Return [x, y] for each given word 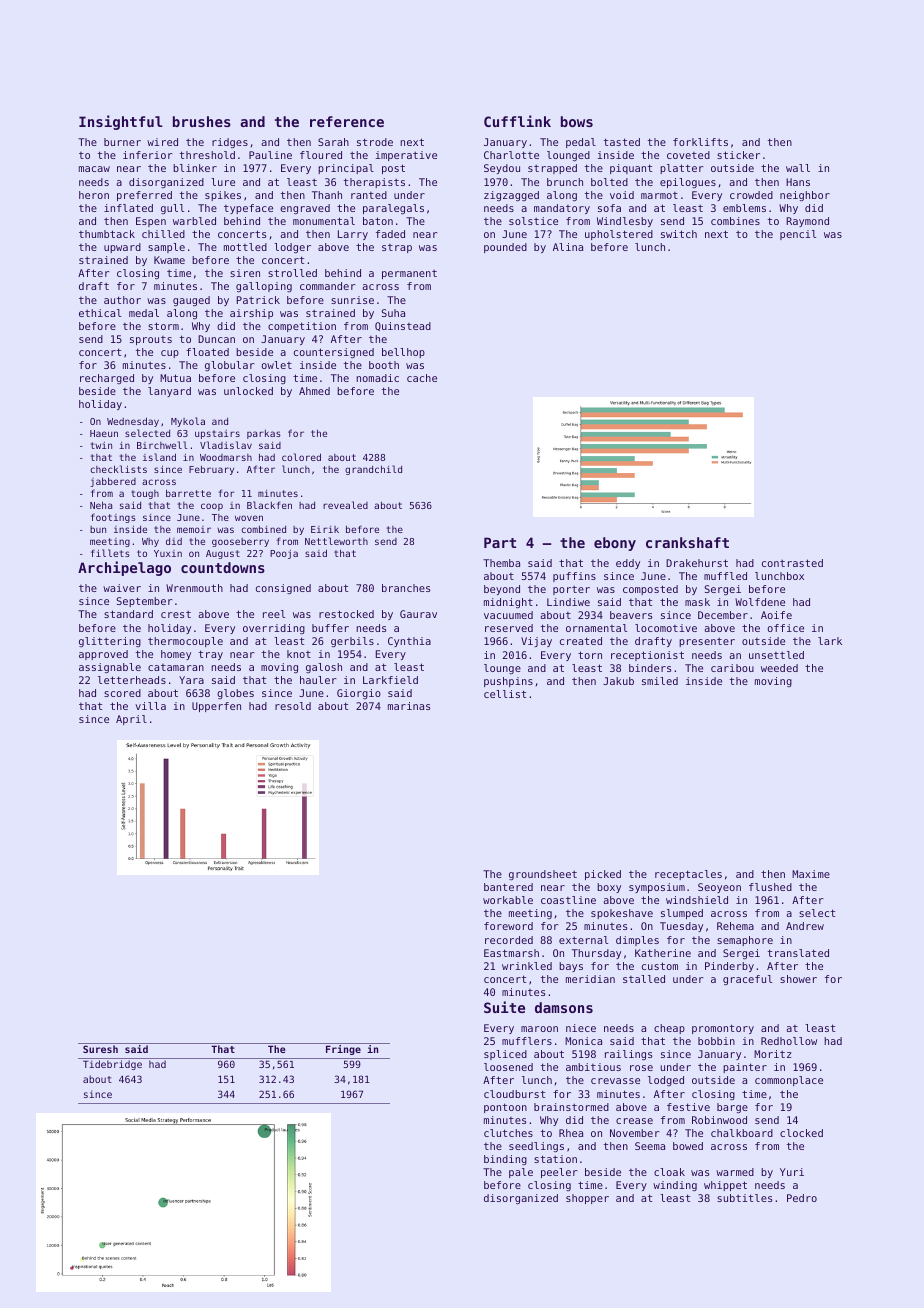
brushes [202, 121]
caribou [732, 668]
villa [150, 706]
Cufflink [517, 121]
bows [577, 121]
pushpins [508, 682]
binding [505, 1160]
